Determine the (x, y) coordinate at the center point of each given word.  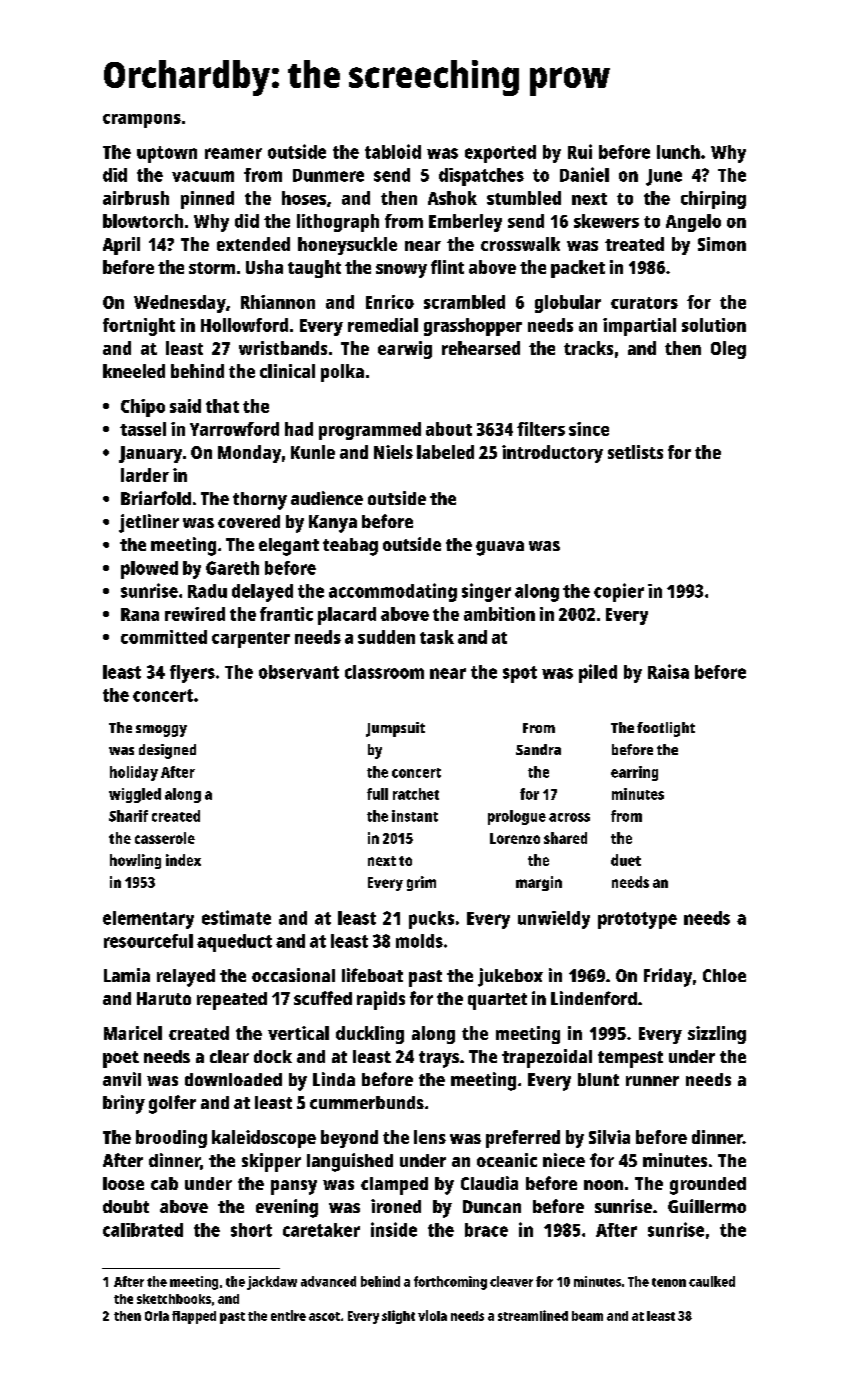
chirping (713, 200)
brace (486, 1230)
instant (415, 816)
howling (135, 861)
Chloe (724, 975)
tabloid (393, 151)
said (185, 406)
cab (164, 1183)
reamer (233, 153)
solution (714, 325)
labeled (445, 452)
